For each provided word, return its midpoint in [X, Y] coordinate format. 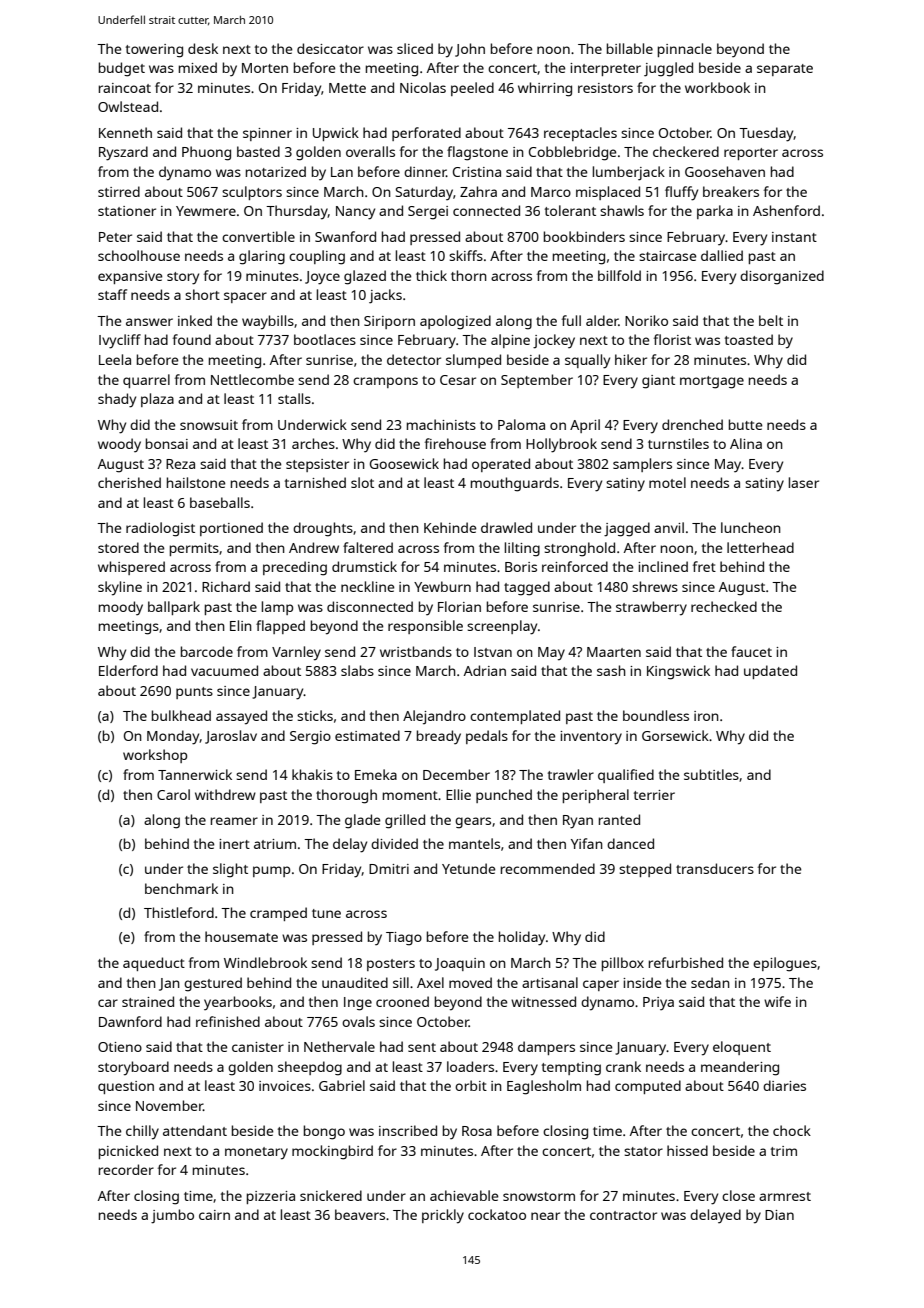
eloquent [742, 1048]
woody [119, 445]
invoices [285, 1086]
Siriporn [389, 322]
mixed [198, 67]
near [545, 1216]
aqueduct [154, 964]
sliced [415, 48]
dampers [546, 1048]
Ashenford [786, 210]
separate [785, 70]
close [738, 1195]
